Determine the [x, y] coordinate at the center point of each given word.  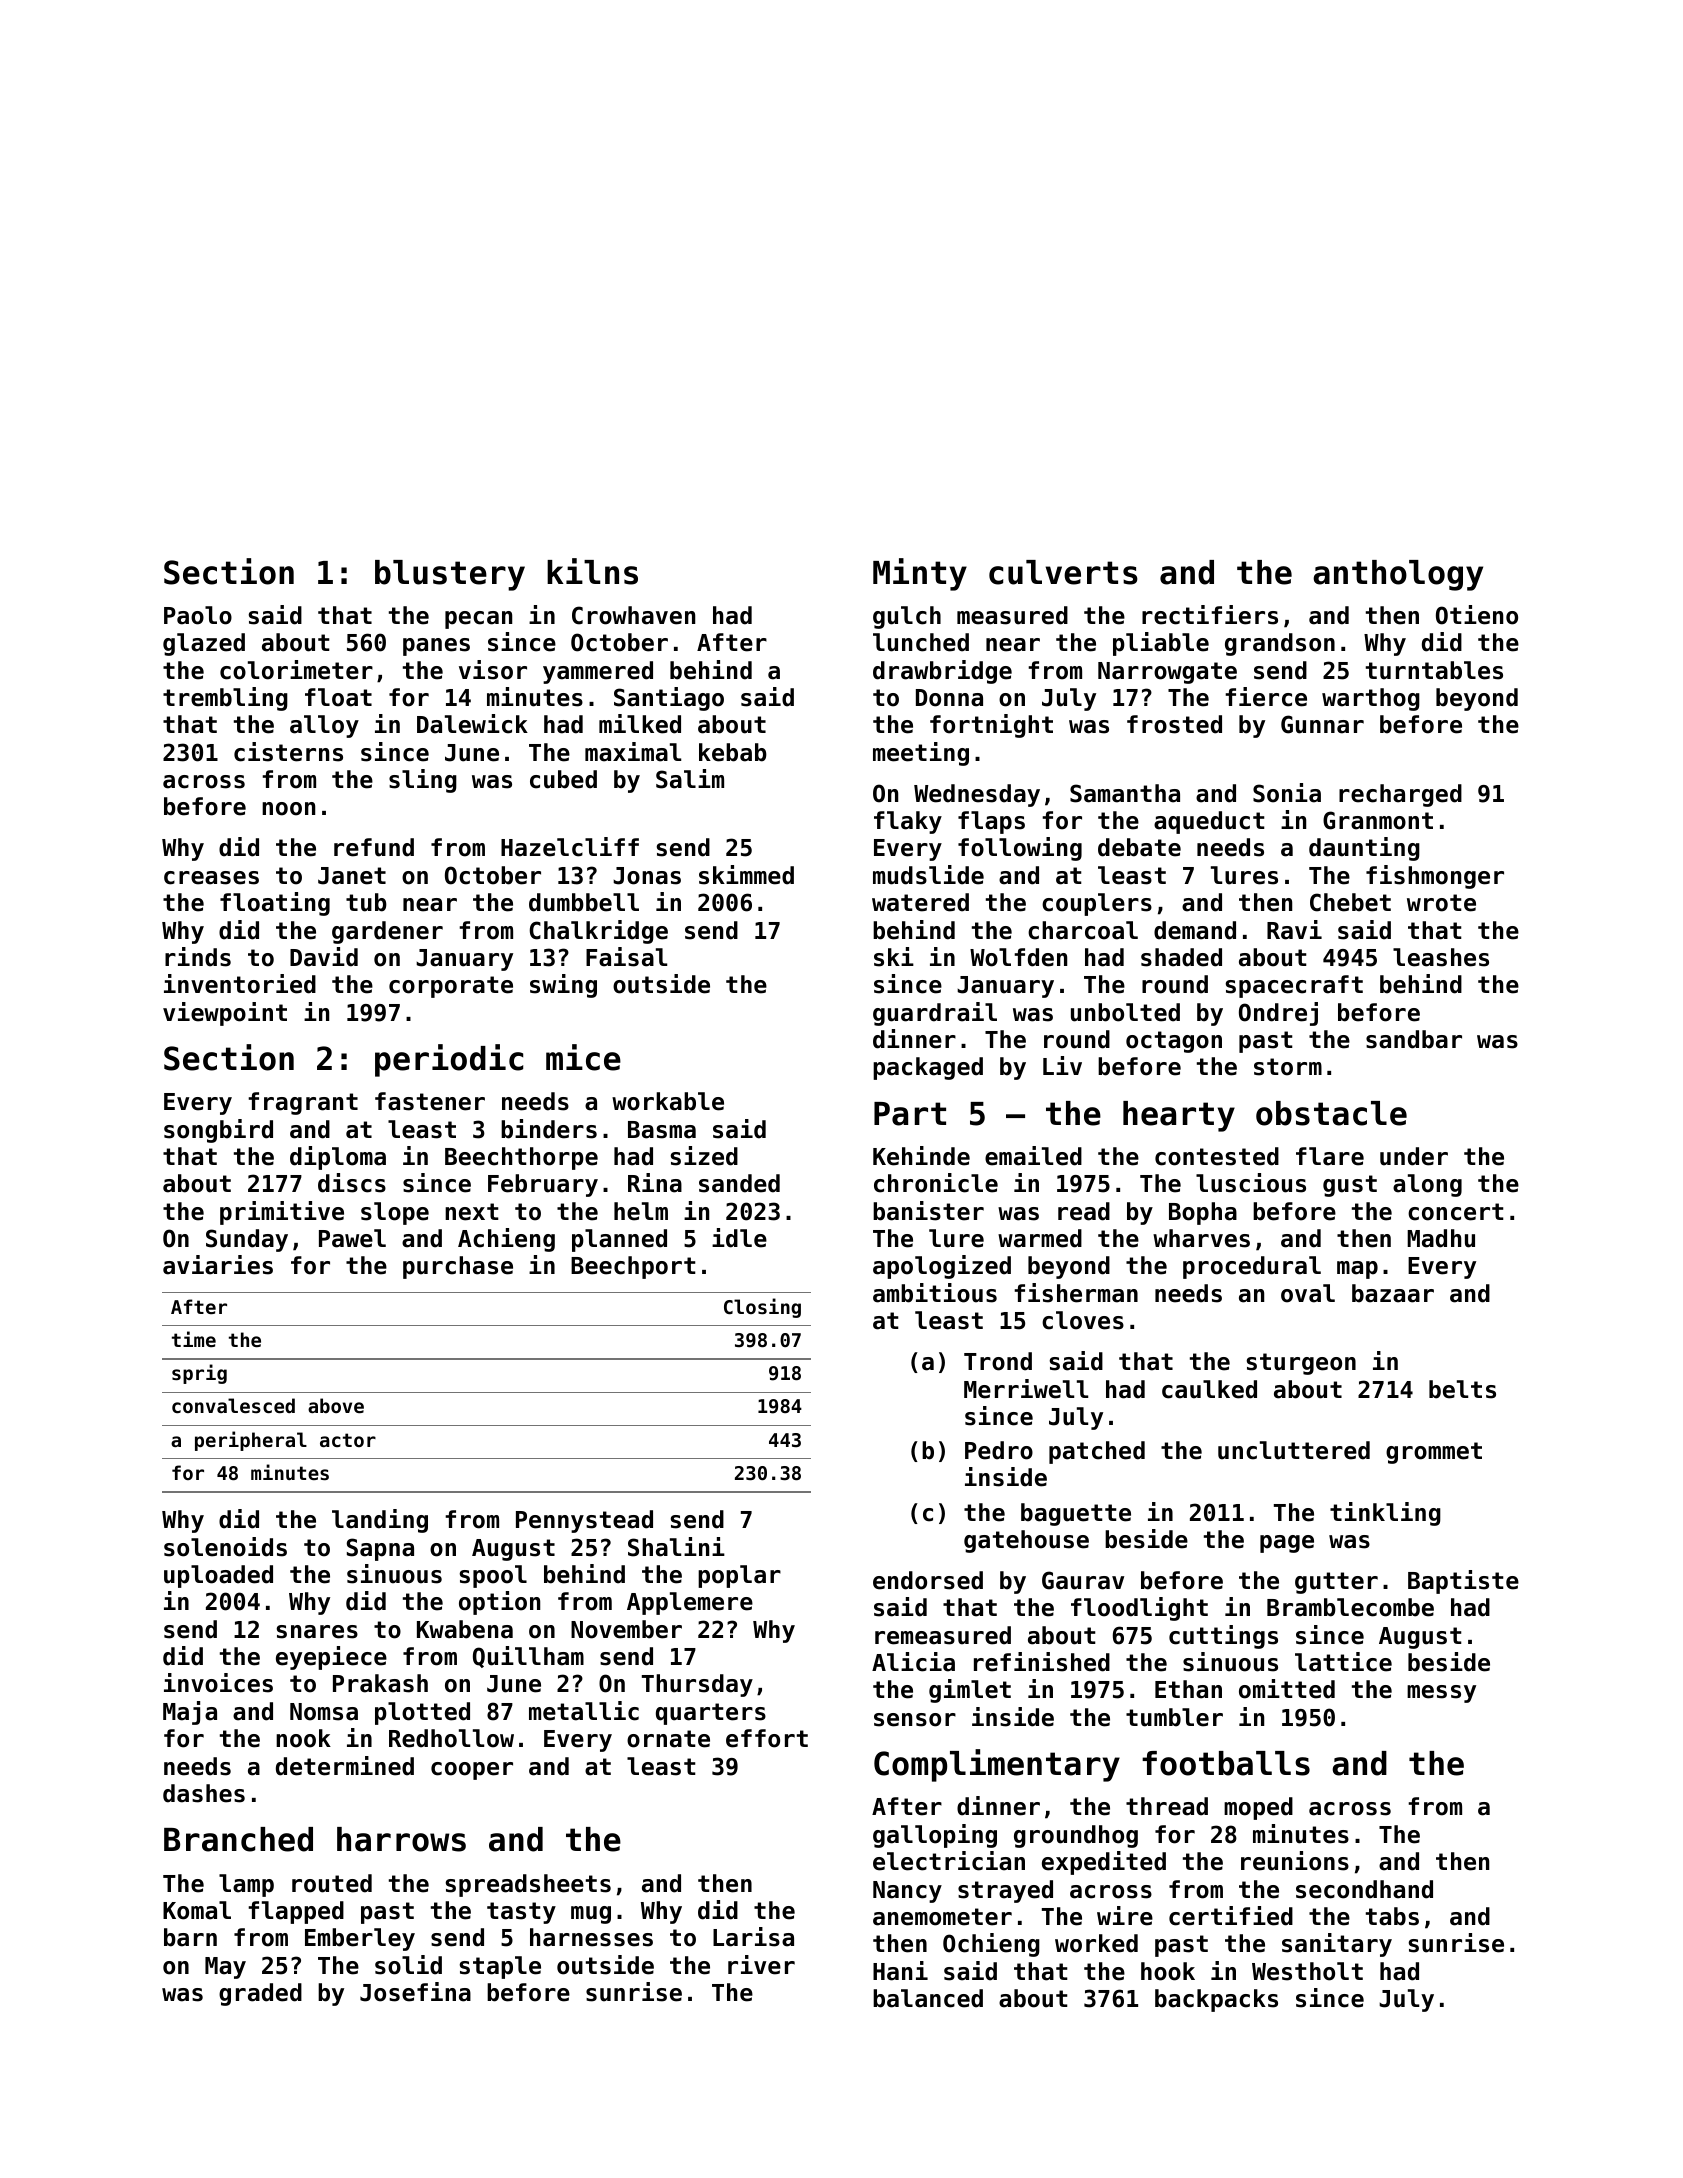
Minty [920, 574]
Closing [762, 1308]
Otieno [1477, 615]
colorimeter [296, 670]
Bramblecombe [1350, 1607]
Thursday [697, 1685]
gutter [1336, 1583]
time [194, 1339]
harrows [401, 1839]
